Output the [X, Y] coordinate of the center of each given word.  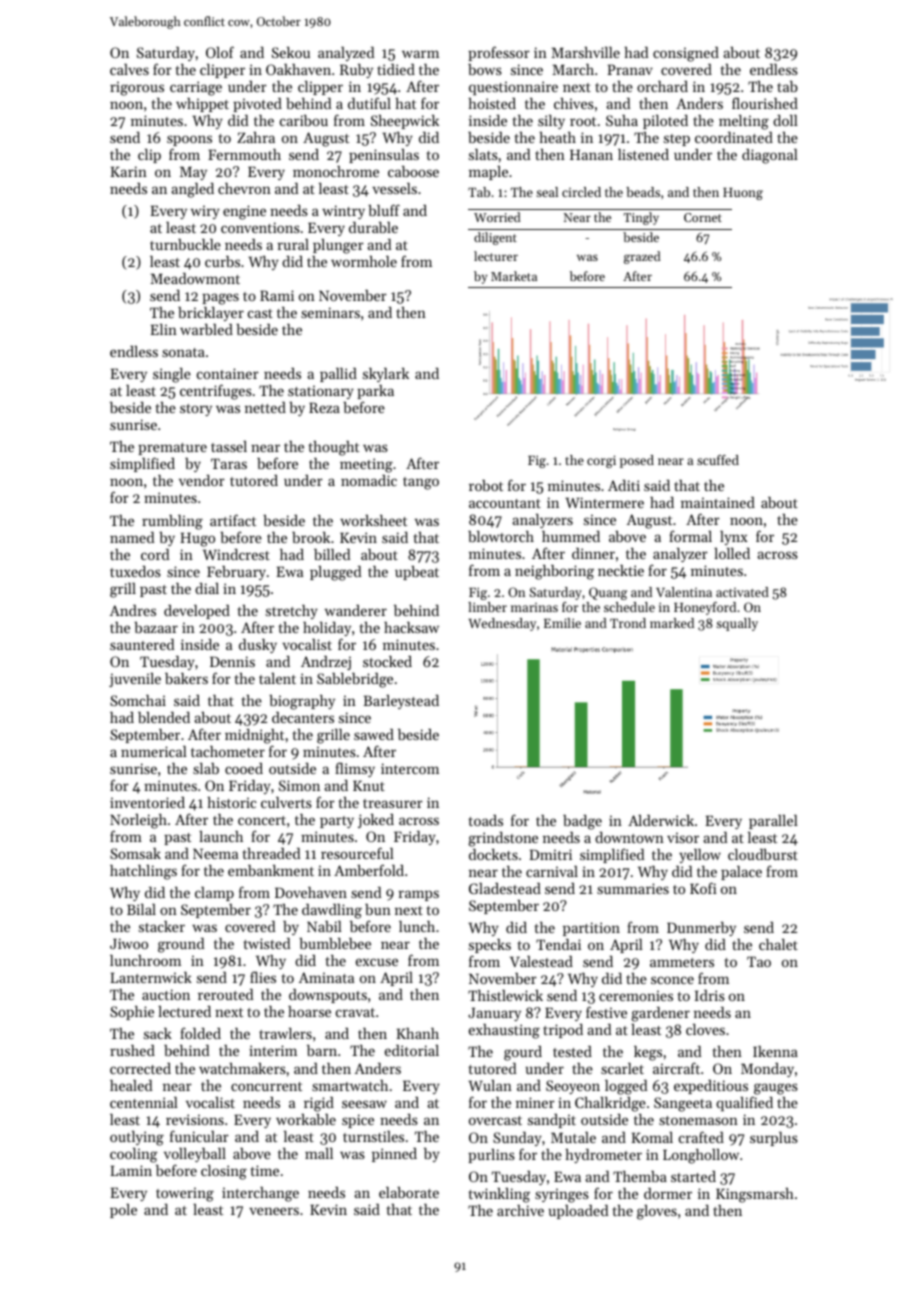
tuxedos [135, 571]
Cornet [703, 217]
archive [520, 1210]
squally [737, 624]
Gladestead [505, 888]
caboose [413, 171]
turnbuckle [185, 244]
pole [123, 1211]
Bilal [141, 909]
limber [487, 607]
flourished [765, 103]
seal [547, 192]
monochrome [336, 171]
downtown [629, 837]
